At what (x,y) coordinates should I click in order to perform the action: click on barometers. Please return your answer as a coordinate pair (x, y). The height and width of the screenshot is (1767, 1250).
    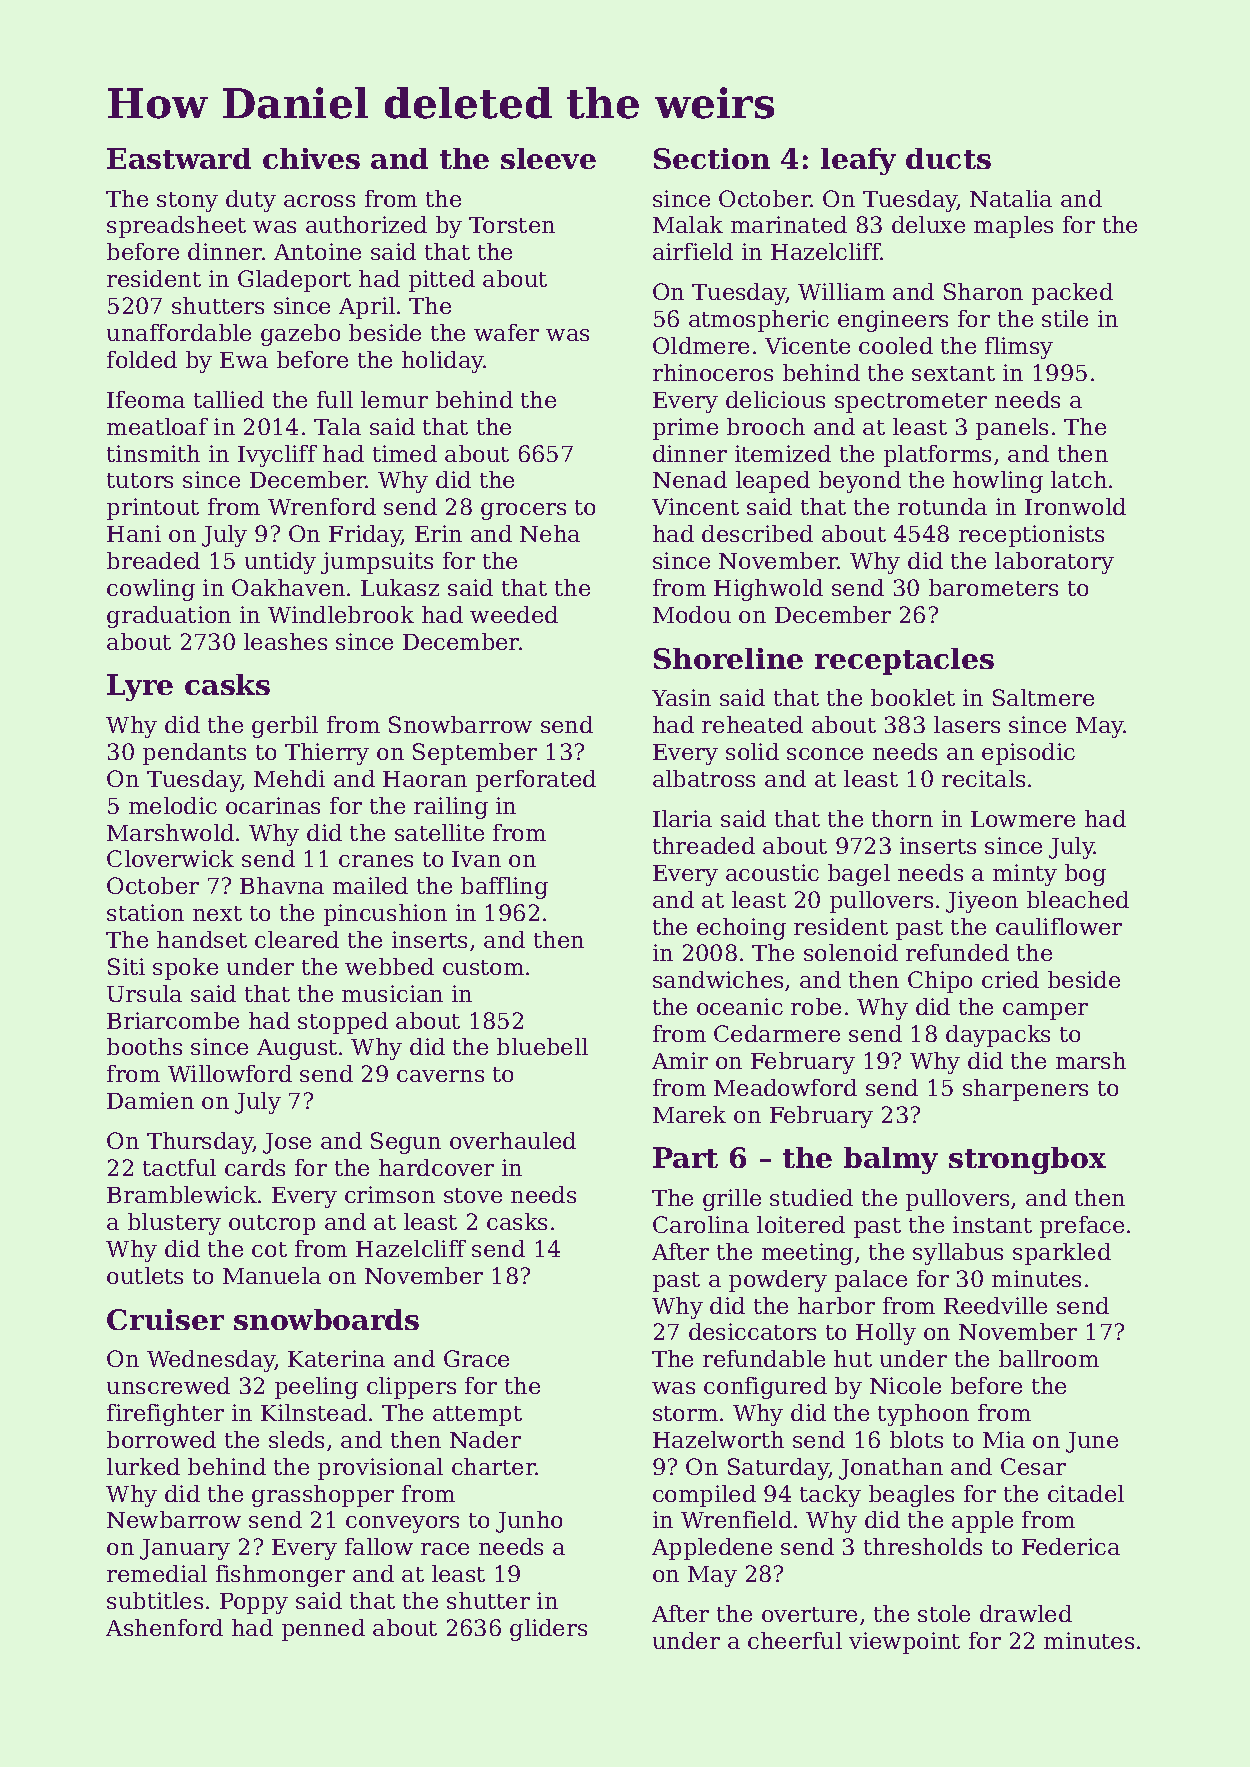
    Looking at the image, I should click on (993, 587).
